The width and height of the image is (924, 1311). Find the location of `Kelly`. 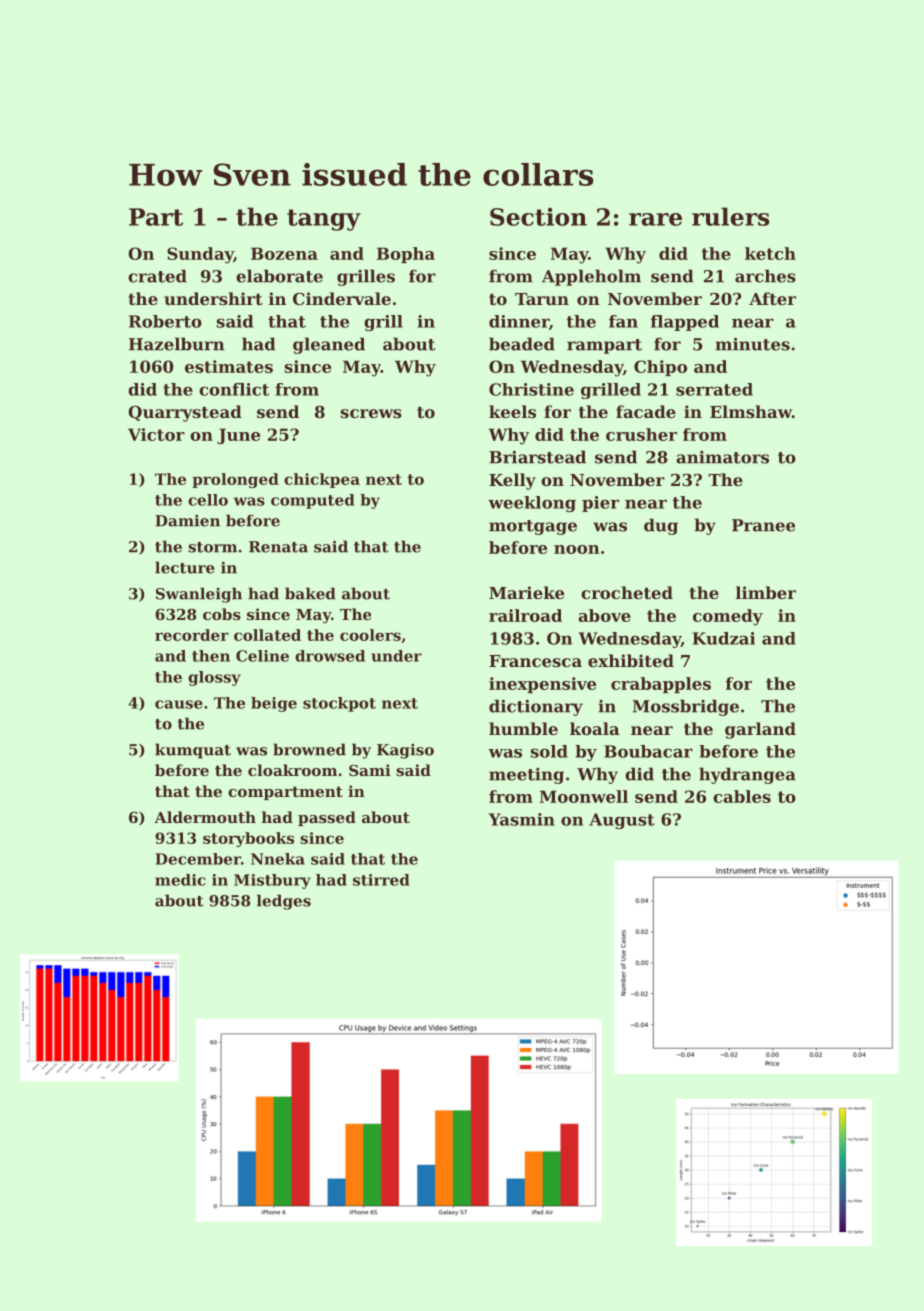

Kelly is located at coordinates (512, 481).
